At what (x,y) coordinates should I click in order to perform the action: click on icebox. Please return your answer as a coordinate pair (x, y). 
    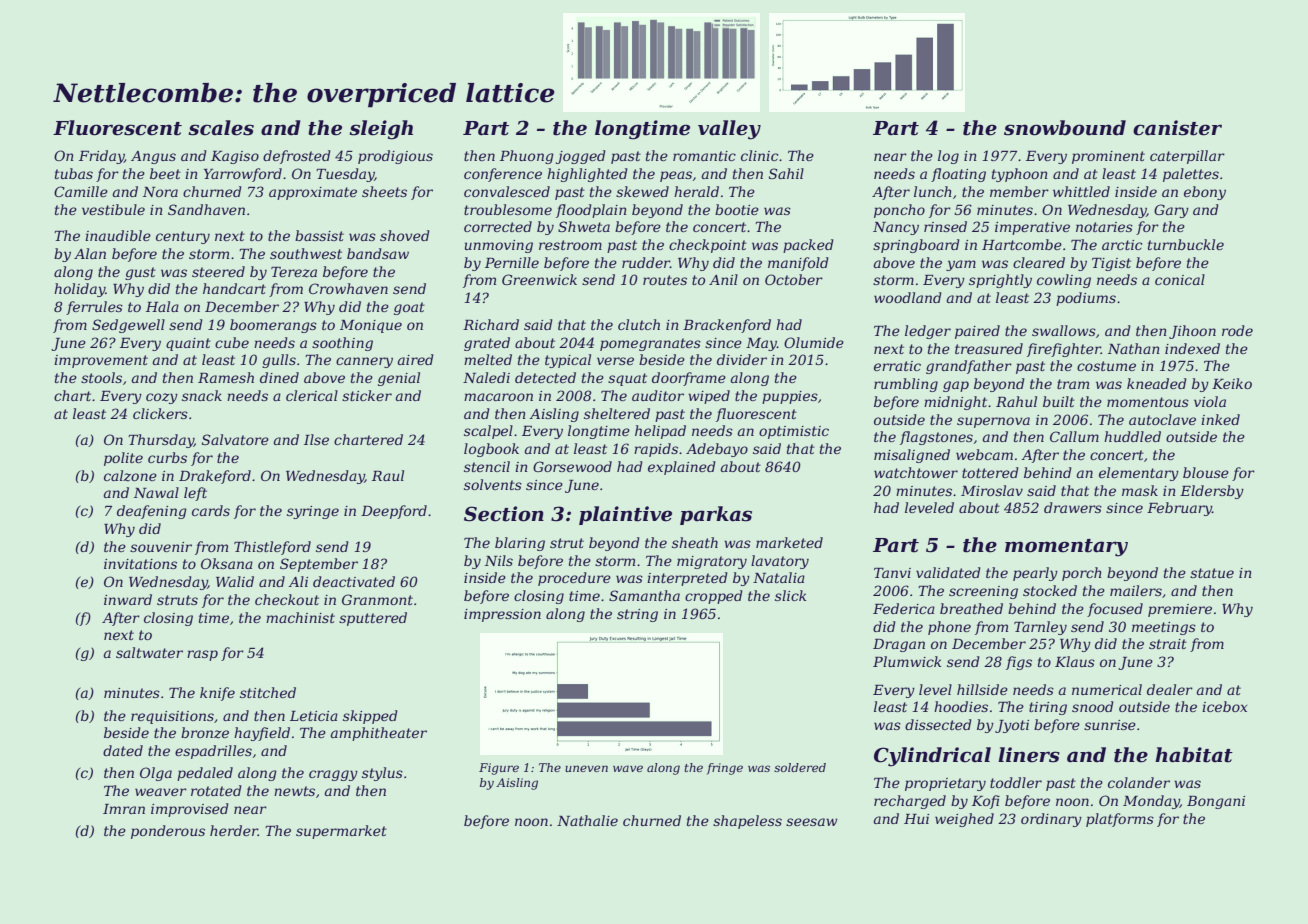
    Looking at the image, I should click on (1224, 706).
